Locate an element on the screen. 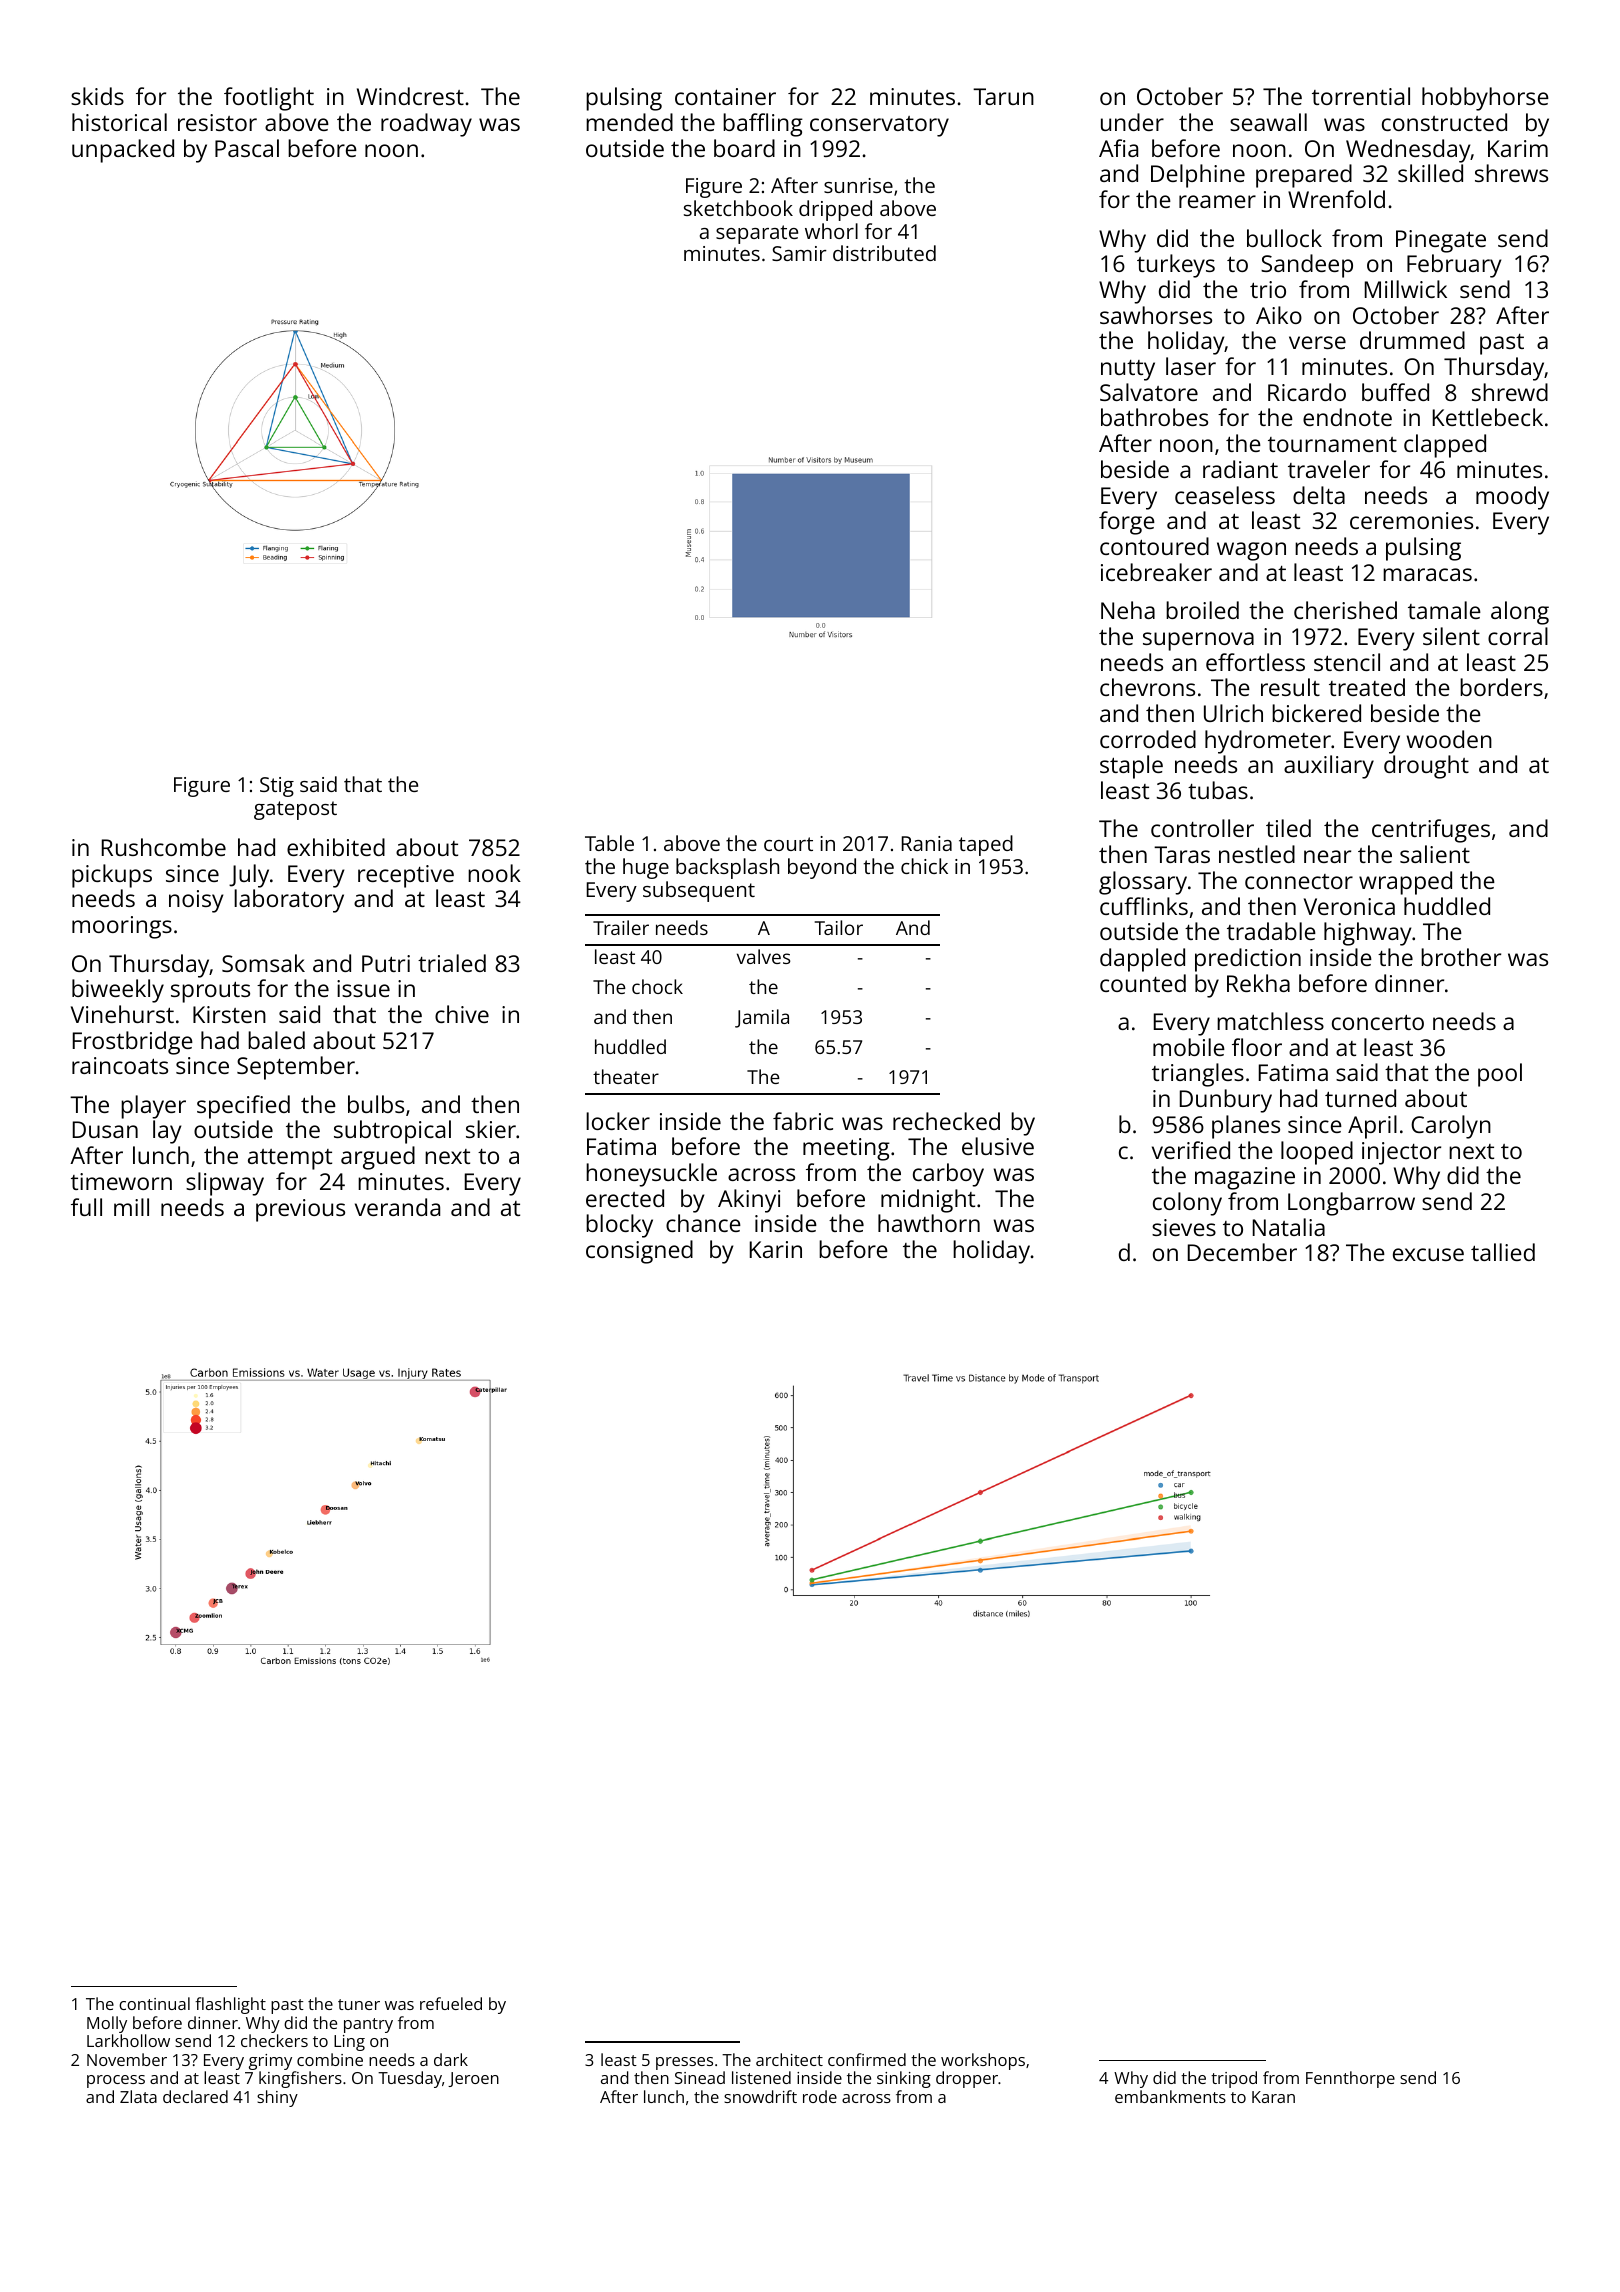 This screenshot has width=1620, height=2292. workshops is located at coordinates (983, 2061).
